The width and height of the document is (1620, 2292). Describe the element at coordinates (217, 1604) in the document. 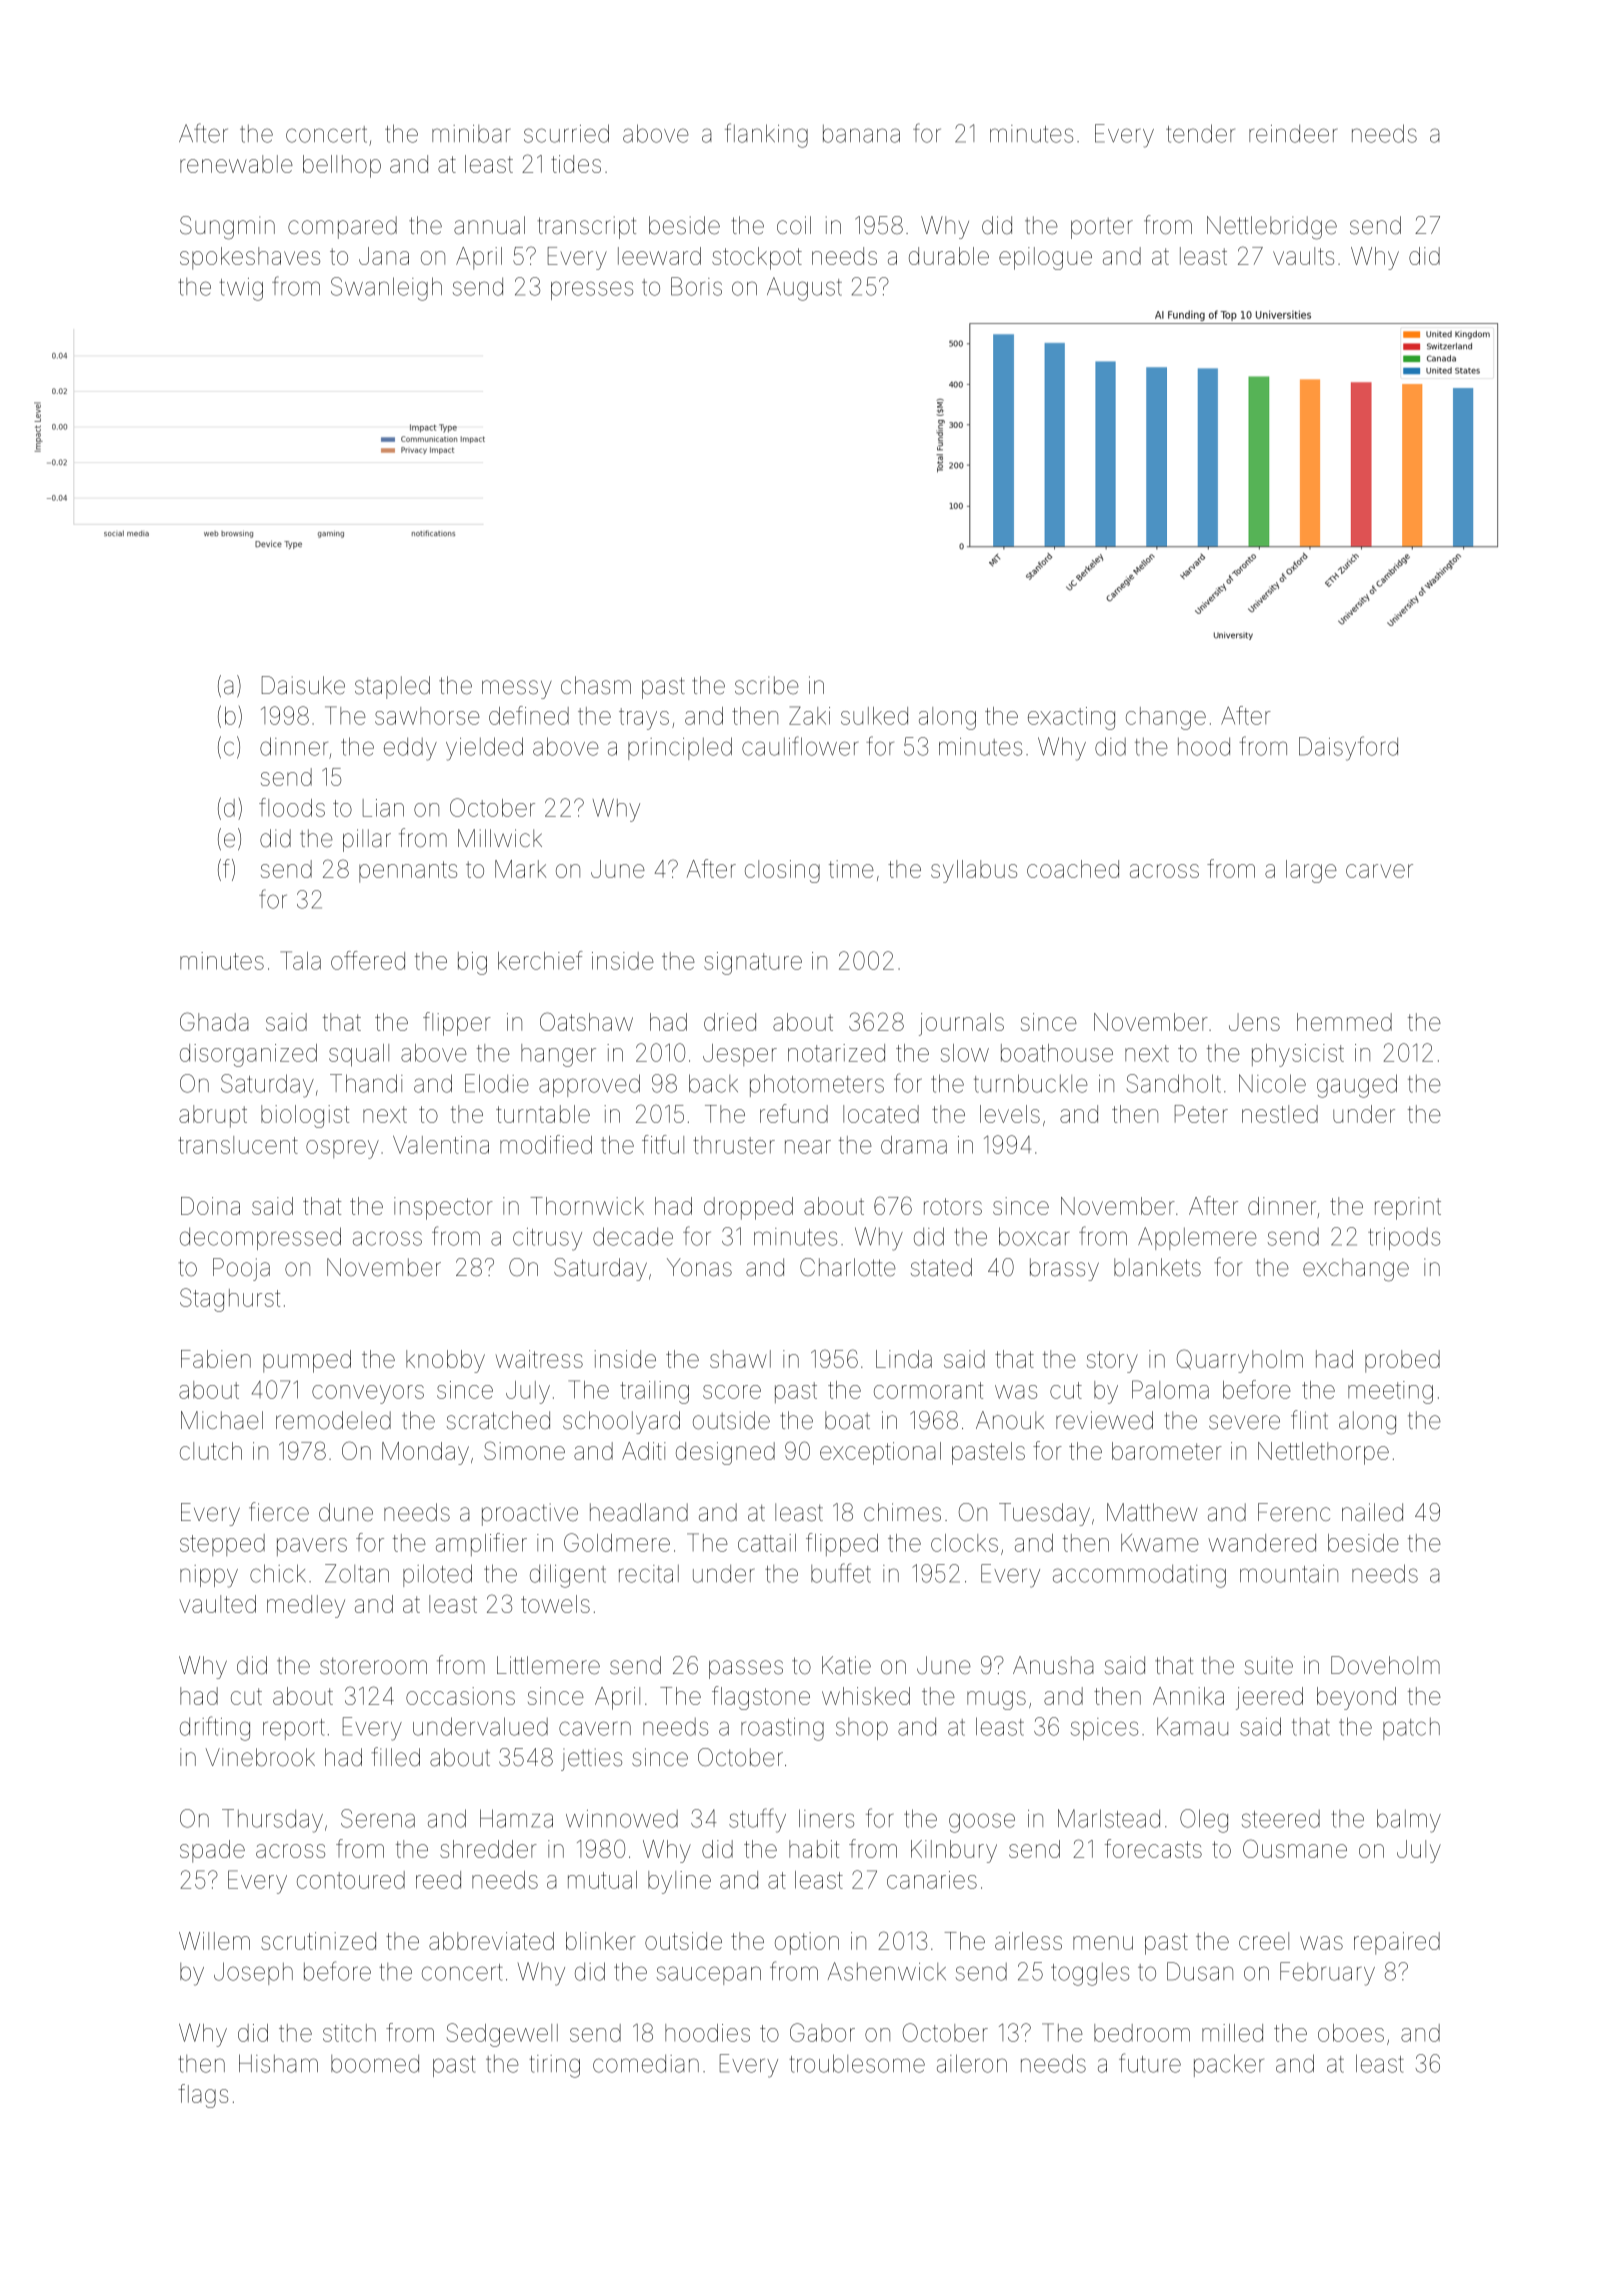

I see `vaulted` at that location.
